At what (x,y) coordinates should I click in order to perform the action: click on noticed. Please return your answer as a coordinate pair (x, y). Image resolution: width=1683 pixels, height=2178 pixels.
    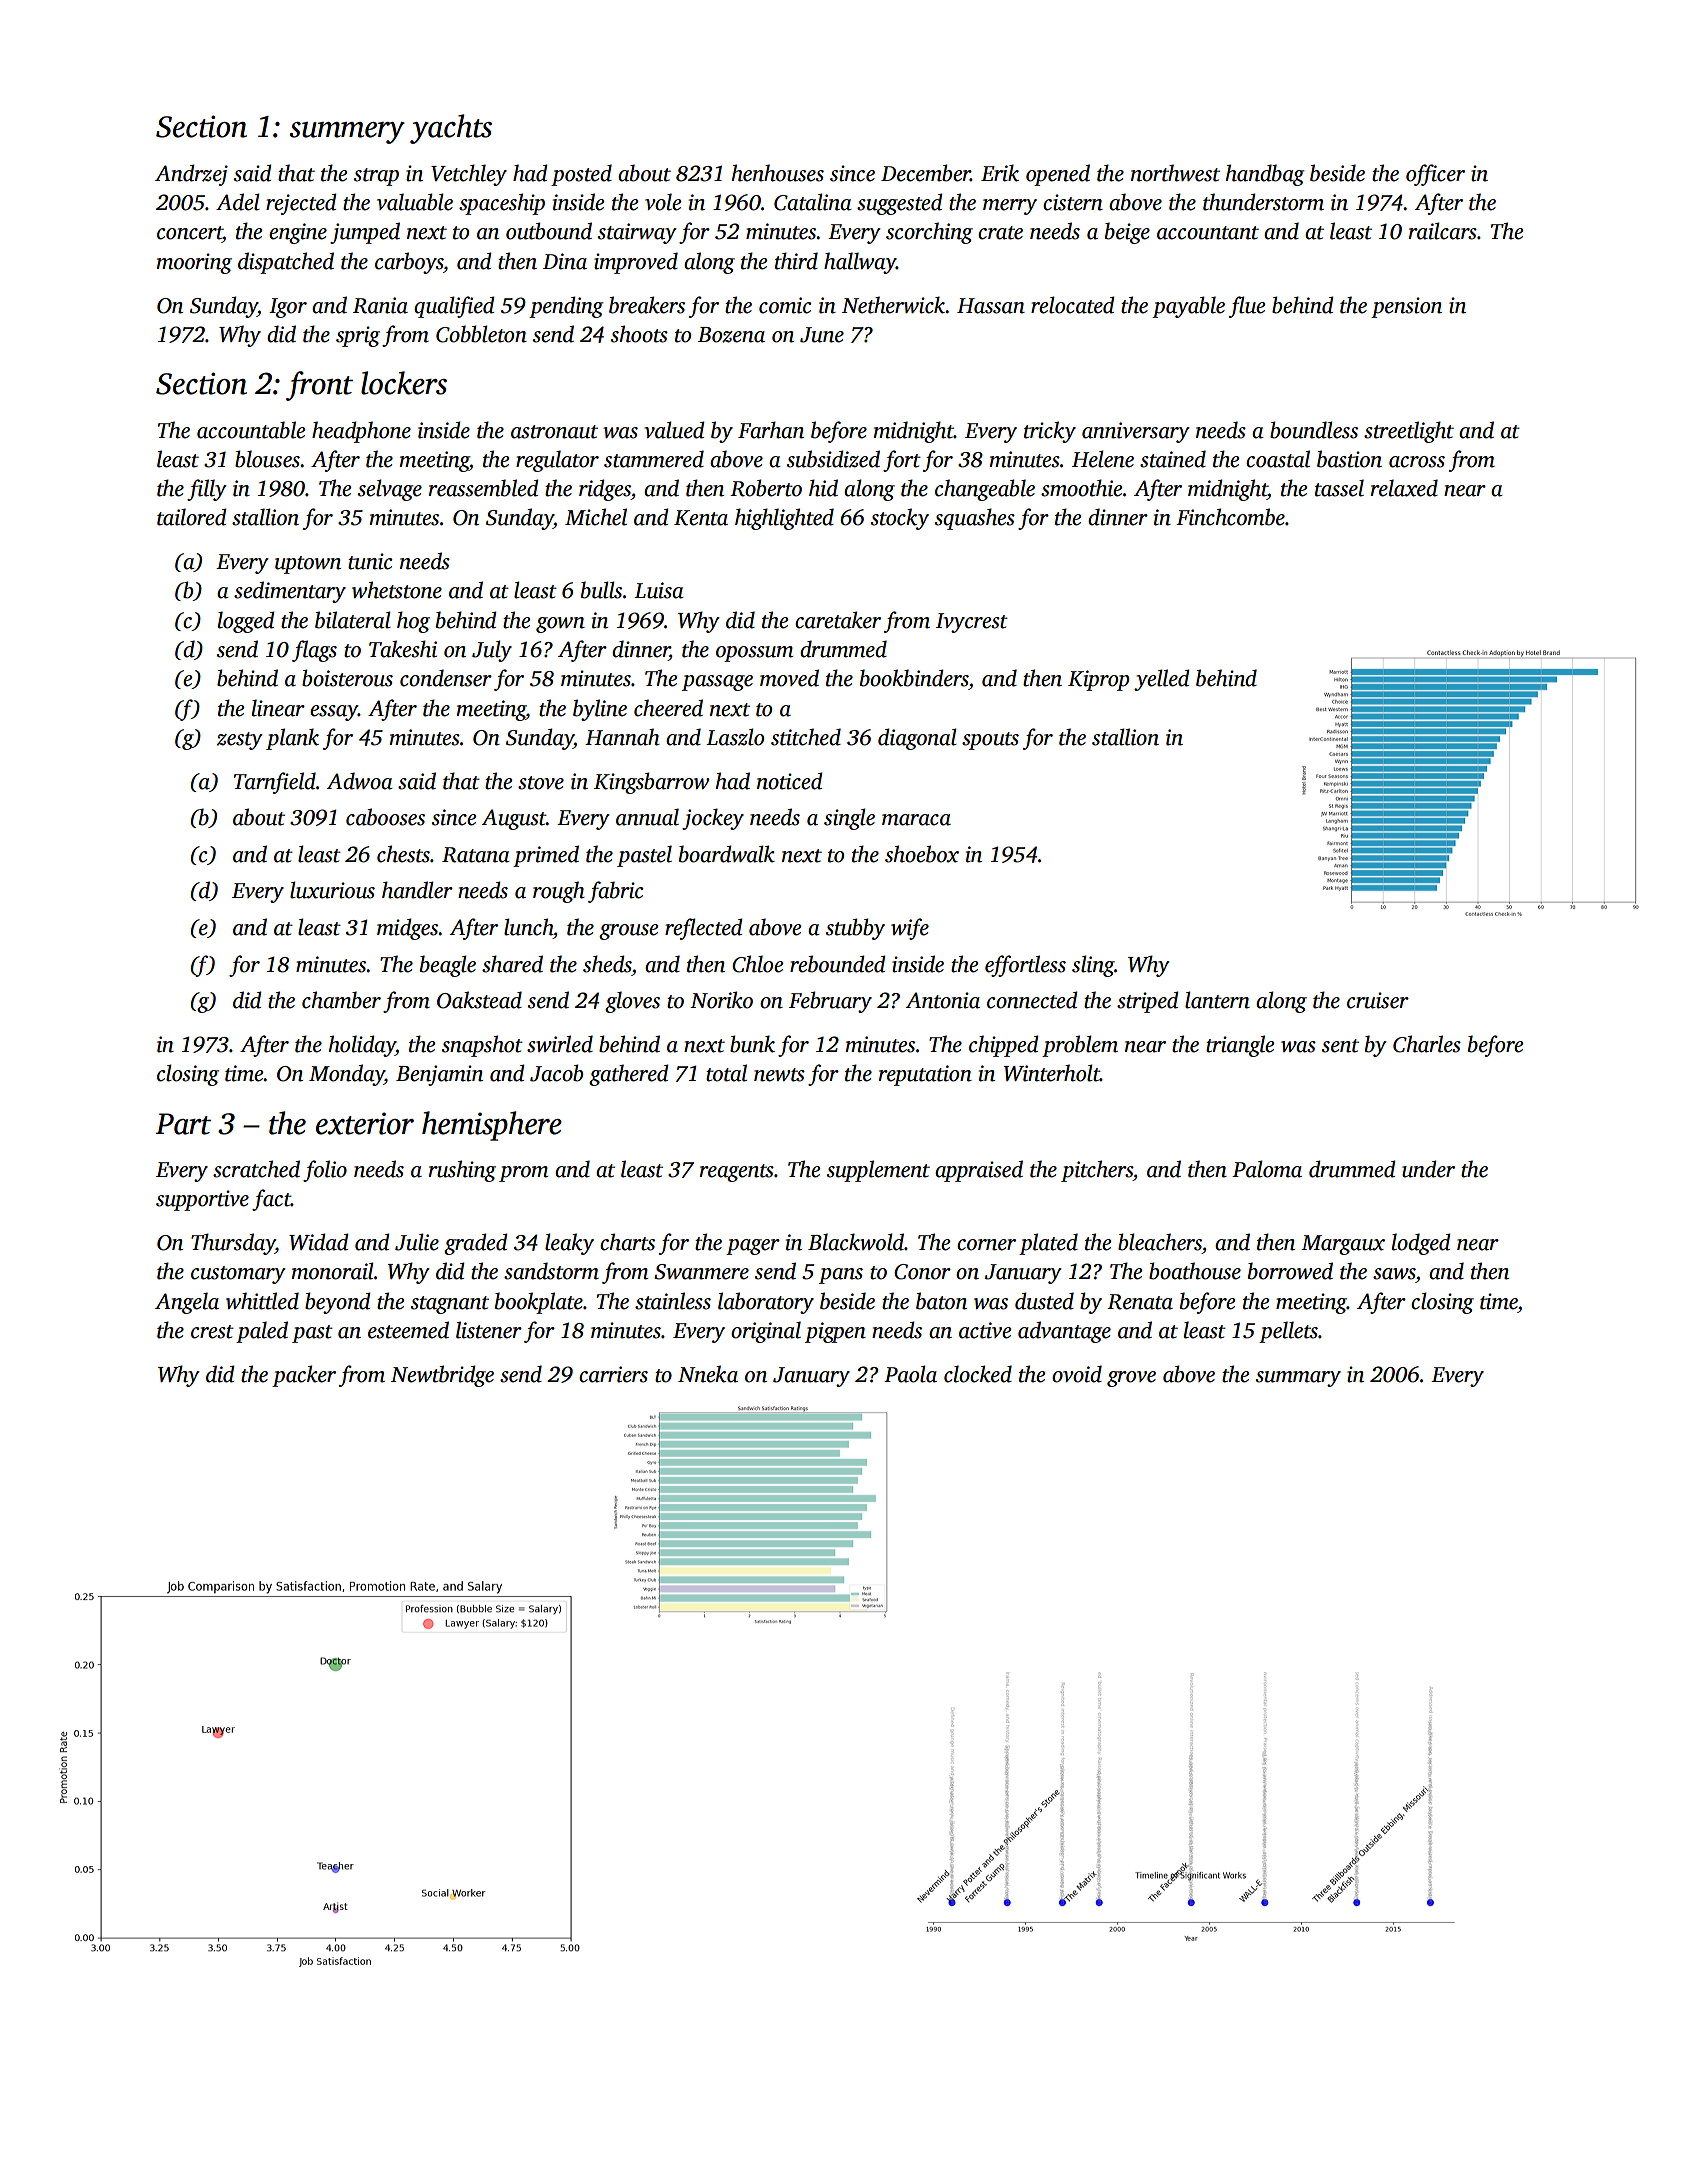
    Looking at the image, I should click on (790, 781).
